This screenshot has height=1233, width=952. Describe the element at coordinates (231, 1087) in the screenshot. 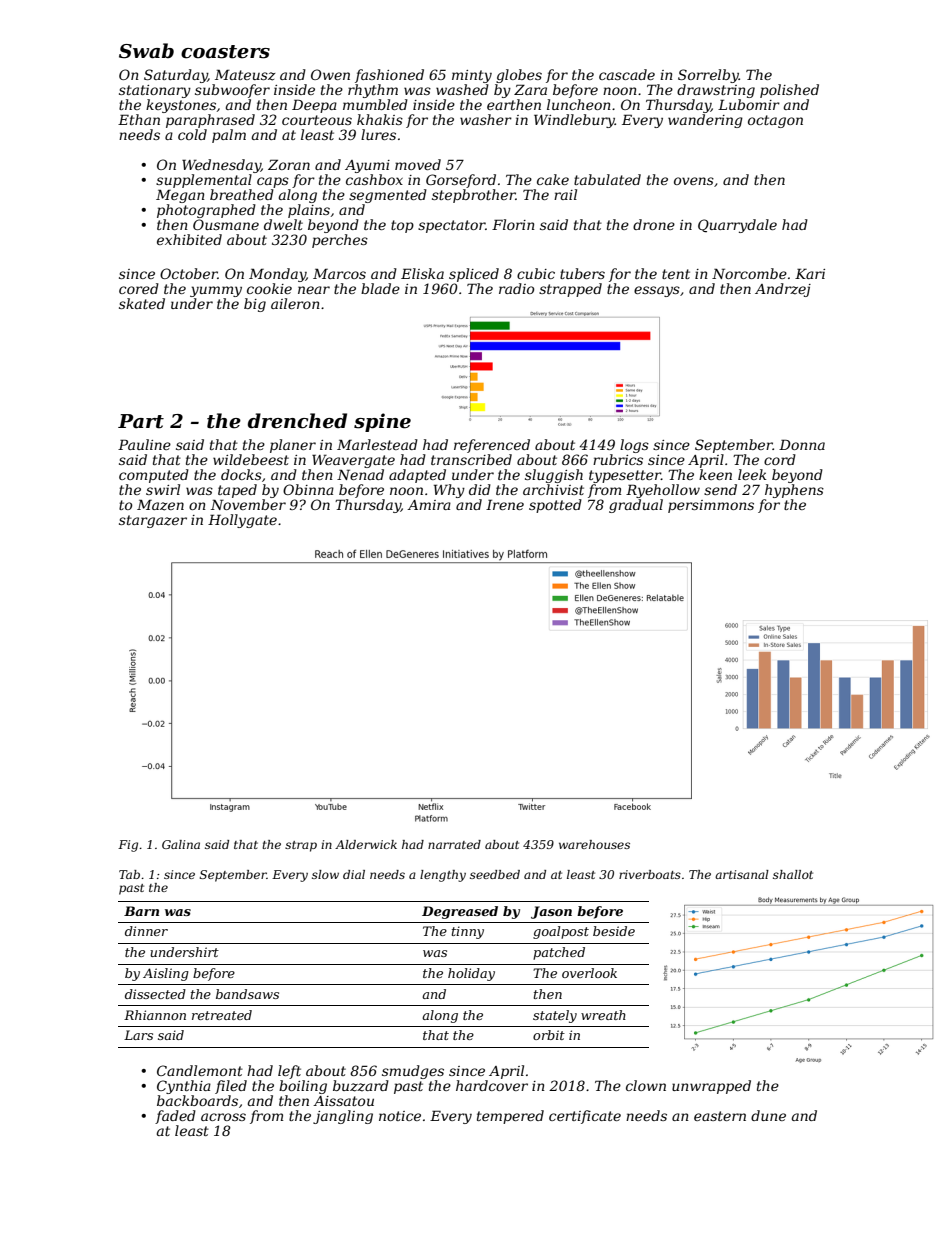

I see `filed` at that location.
